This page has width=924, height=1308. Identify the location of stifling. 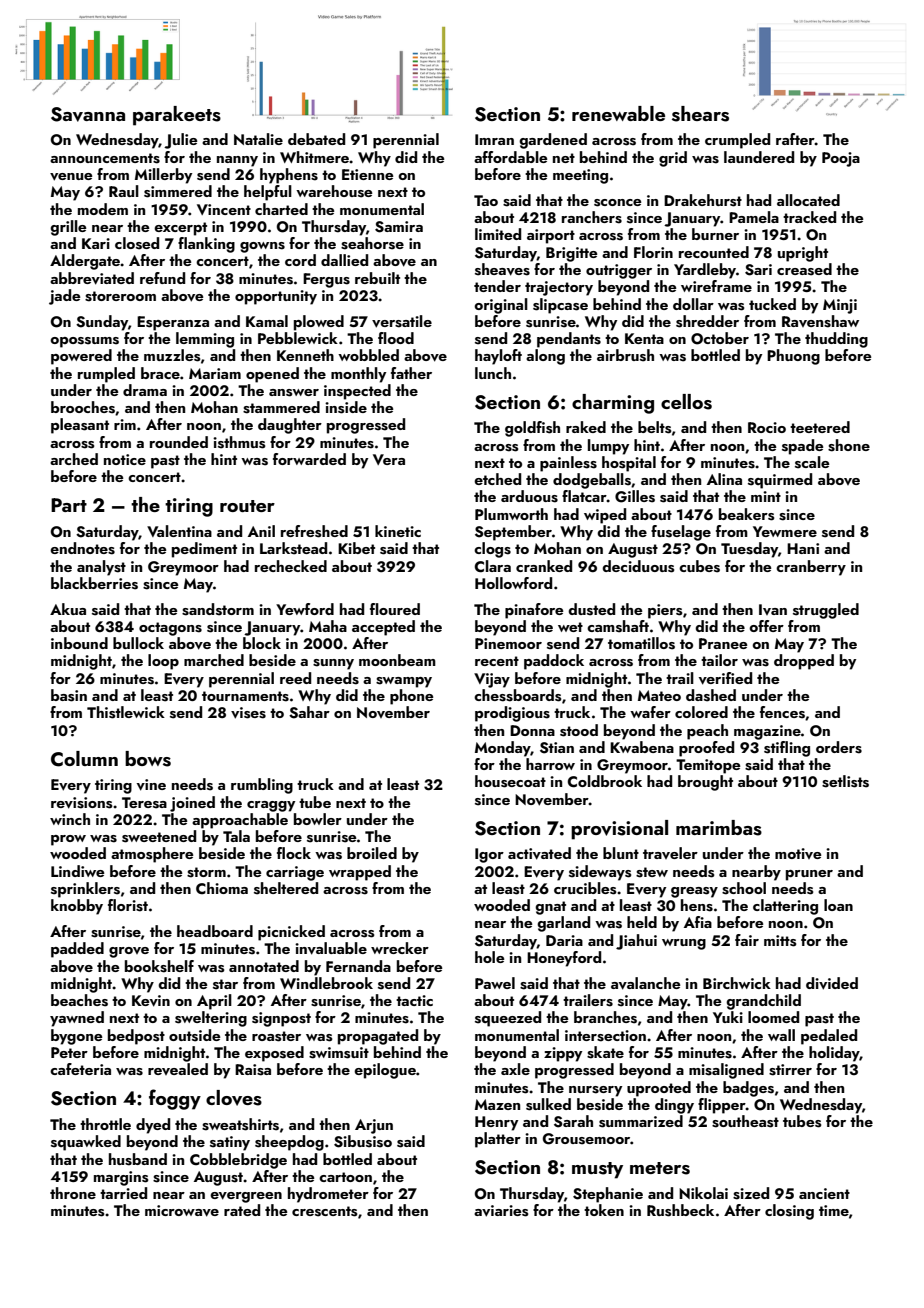
(787, 749).
